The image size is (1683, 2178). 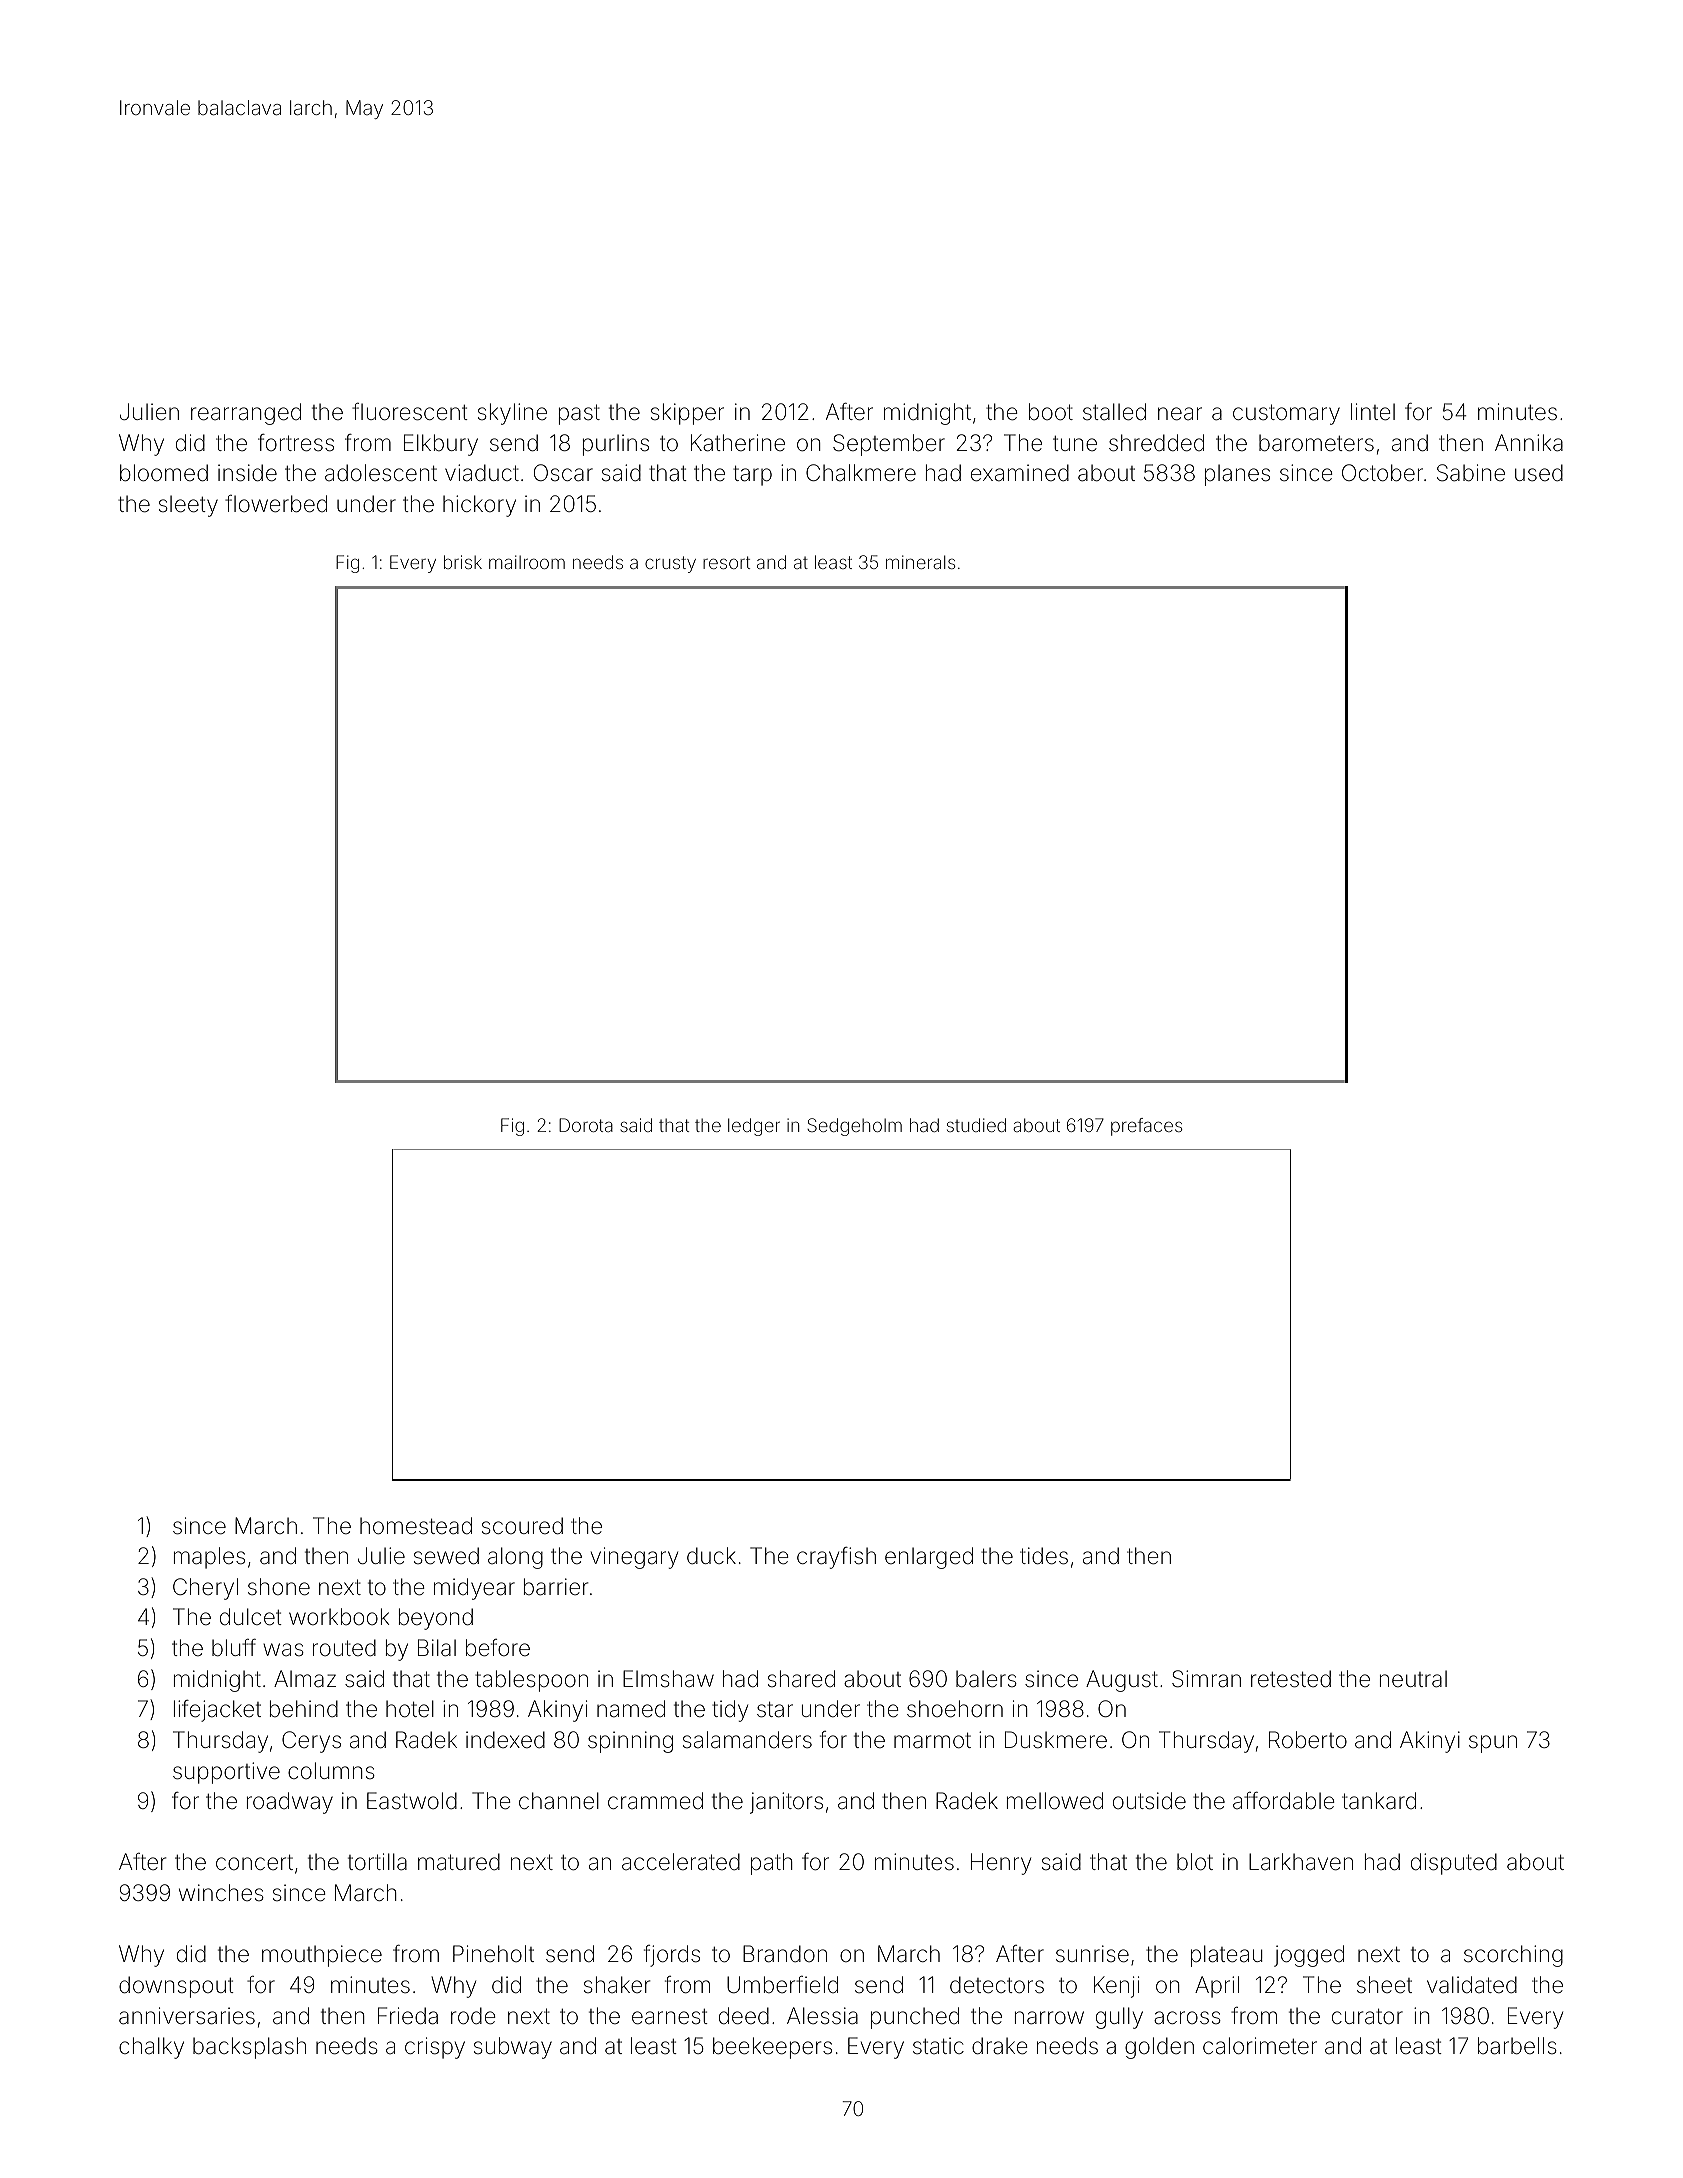 What do you see at coordinates (687, 414) in the document?
I see `skipper` at bounding box center [687, 414].
